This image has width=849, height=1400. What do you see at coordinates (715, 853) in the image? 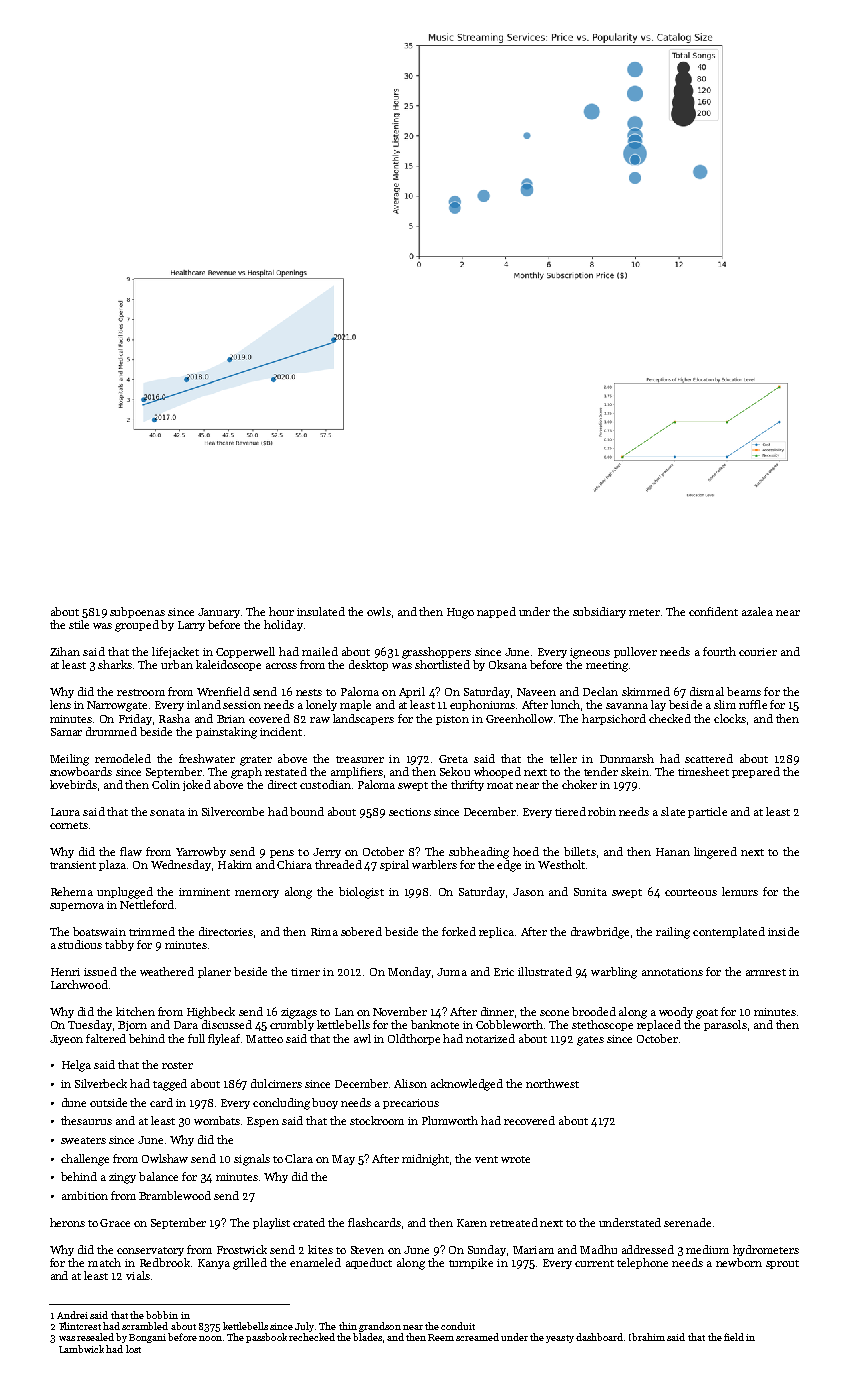
I see `lingered` at bounding box center [715, 853].
